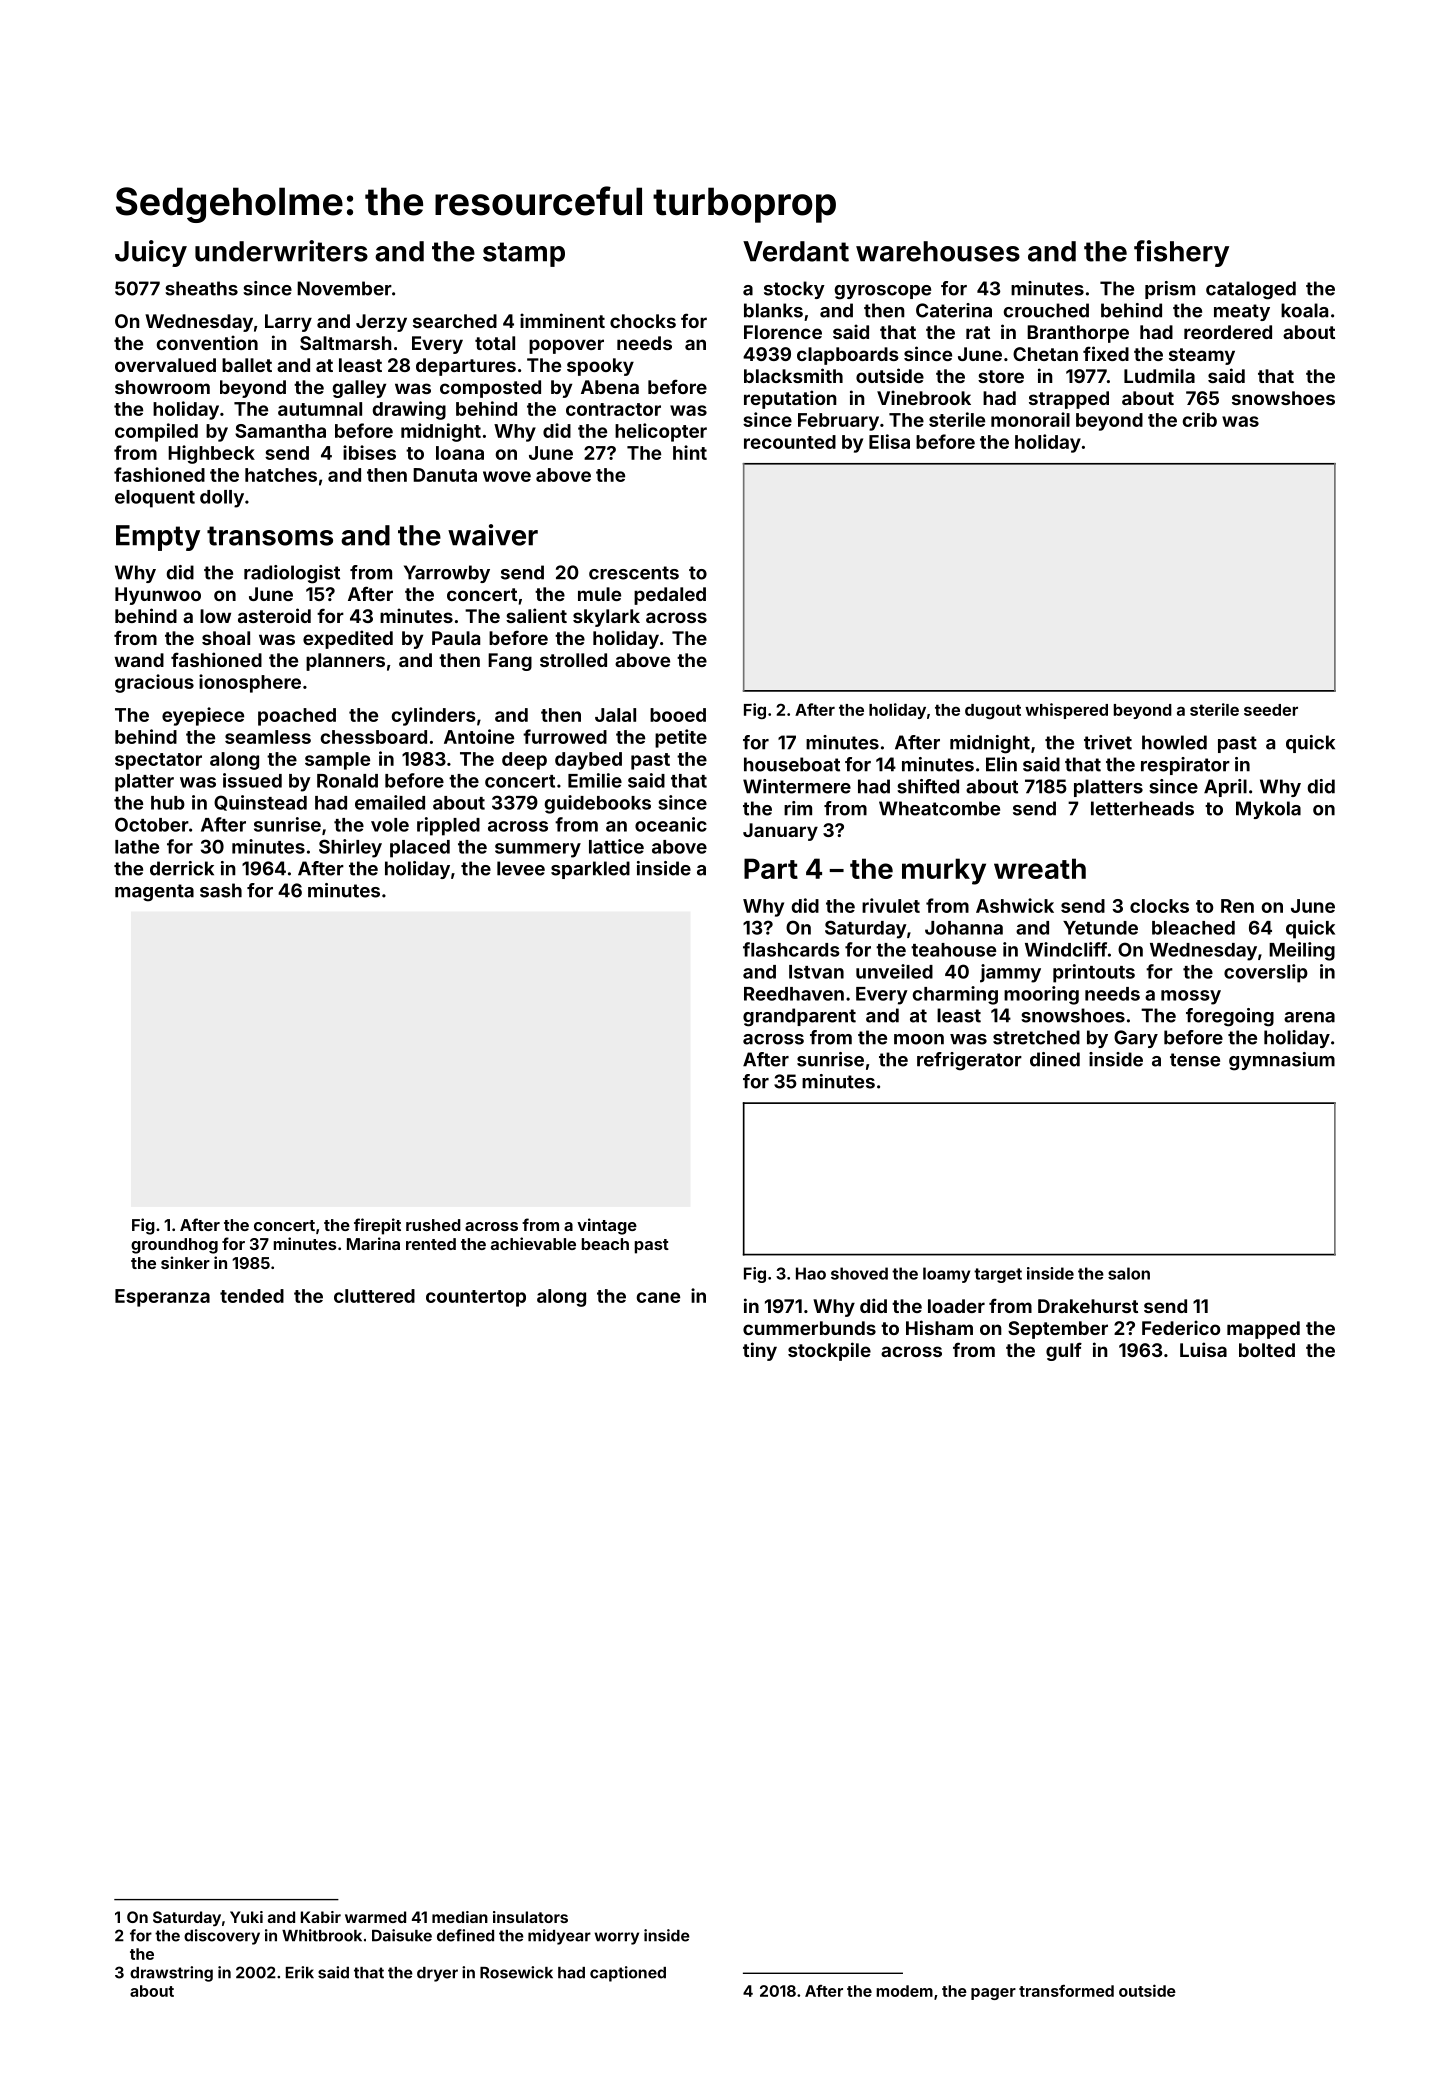  What do you see at coordinates (939, 1327) in the screenshot?
I see `Hisham` at bounding box center [939, 1327].
